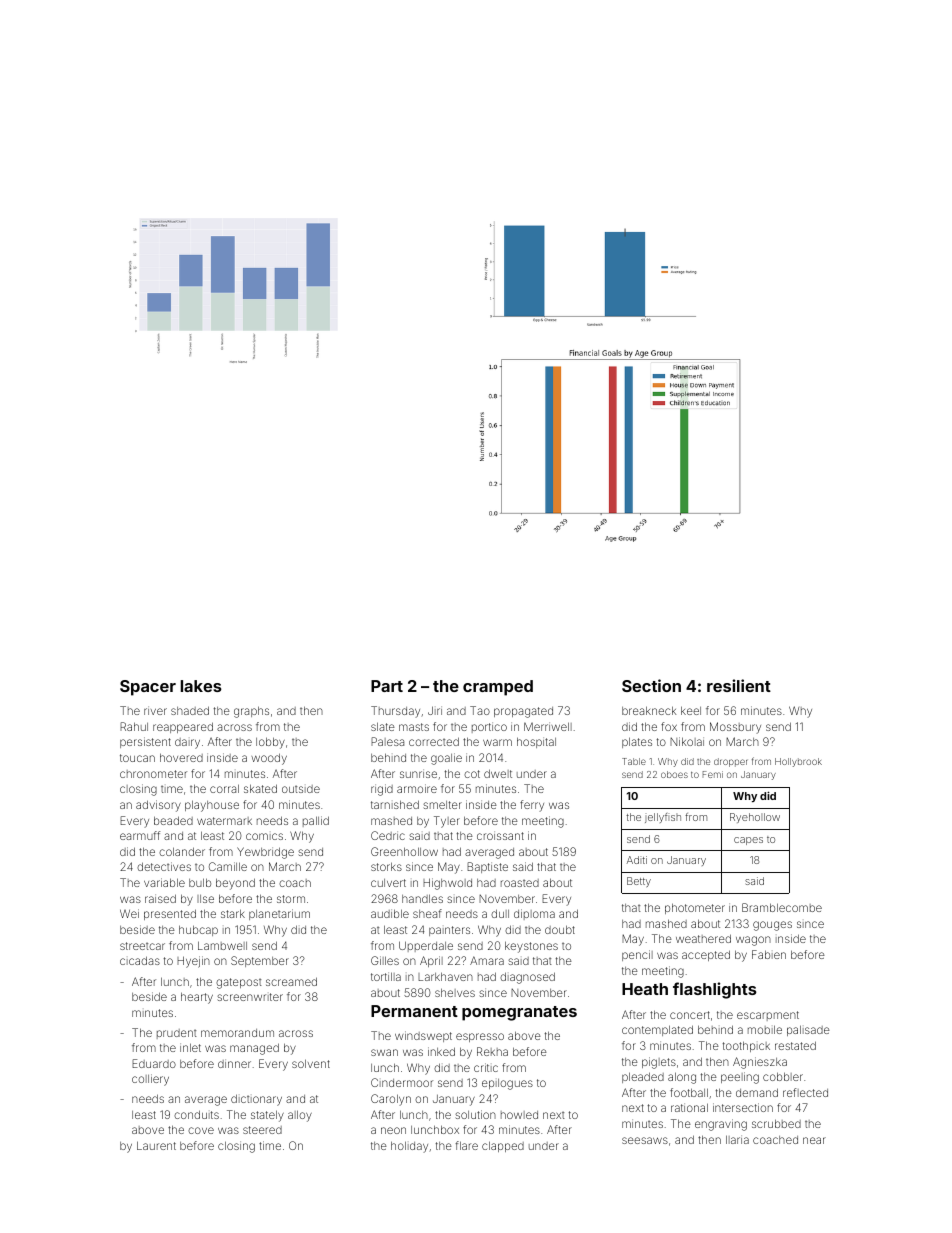 The image size is (952, 1233). What do you see at coordinates (201, 686) in the image?
I see `lakes` at bounding box center [201, 686].
